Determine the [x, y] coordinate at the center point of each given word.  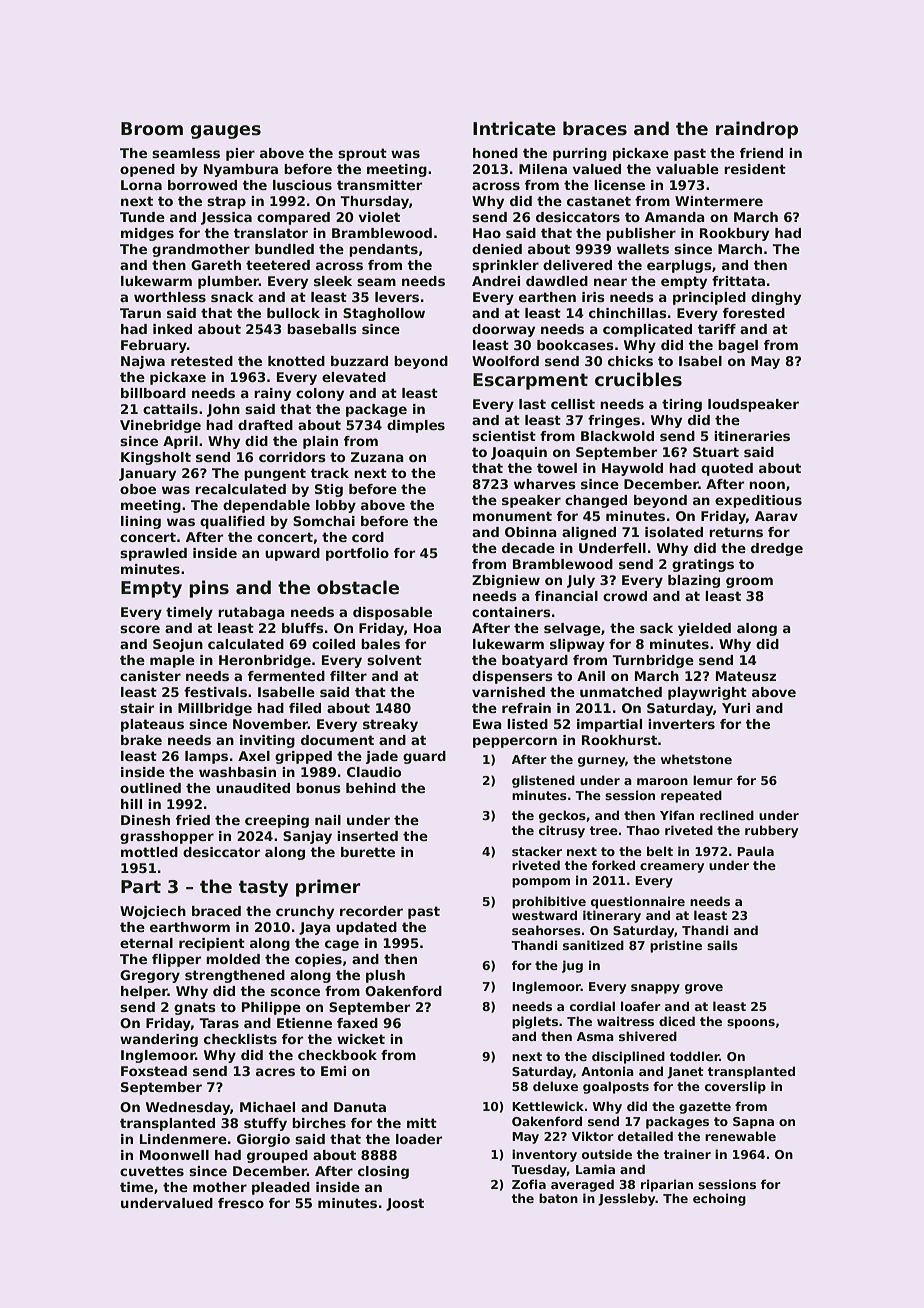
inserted [367, 836]
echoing [719, 1199]
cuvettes [152, 1171]
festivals [215, 692]
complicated [647, 330]
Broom [152, 129]
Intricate [514, 128]
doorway [503, 330]
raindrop [757, 130]
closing [383, 1172]
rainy [272, 394]
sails [722, 945]
